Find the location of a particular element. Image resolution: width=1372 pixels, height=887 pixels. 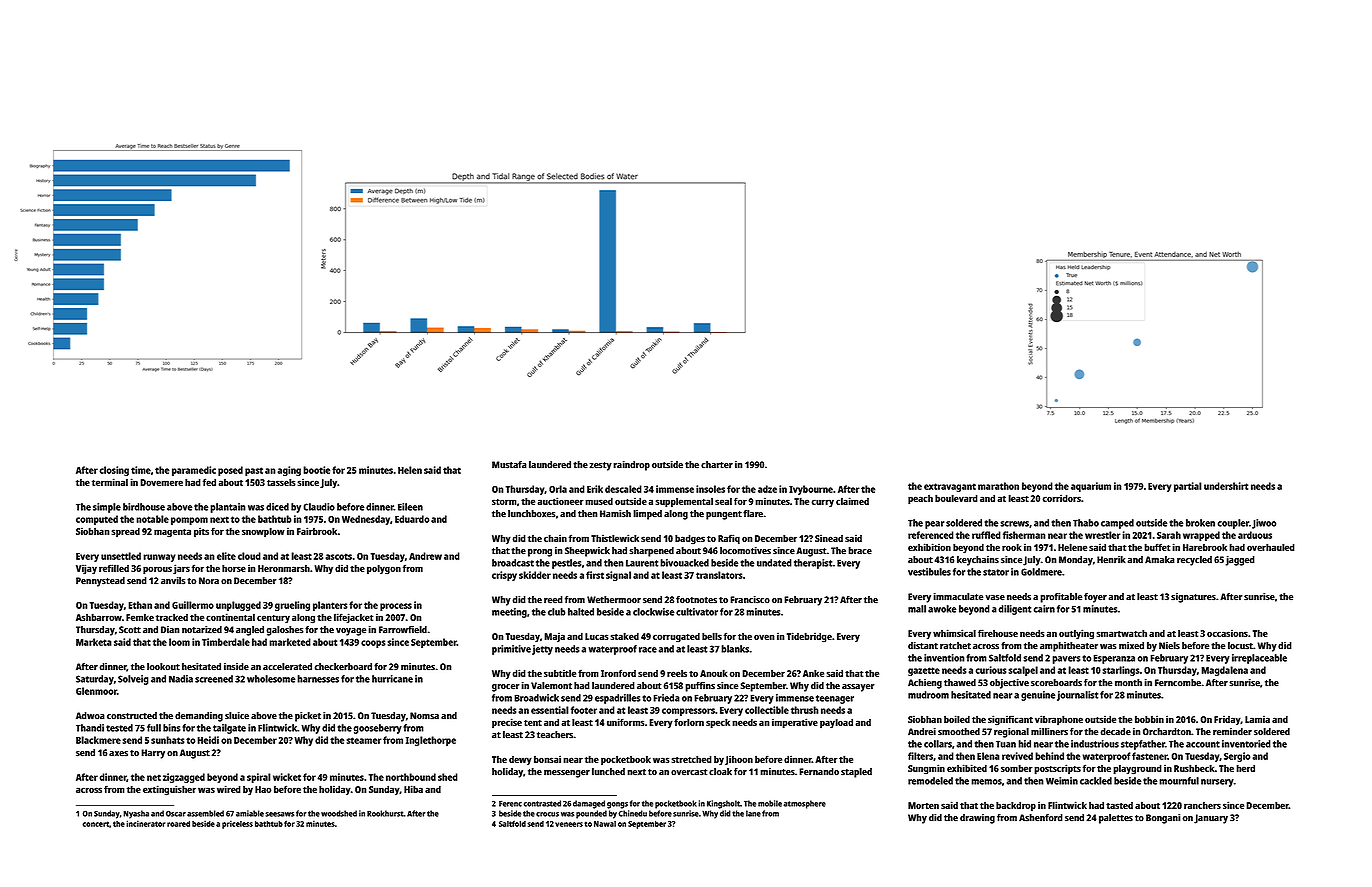

lookout is located at coordinates (163, 667).
